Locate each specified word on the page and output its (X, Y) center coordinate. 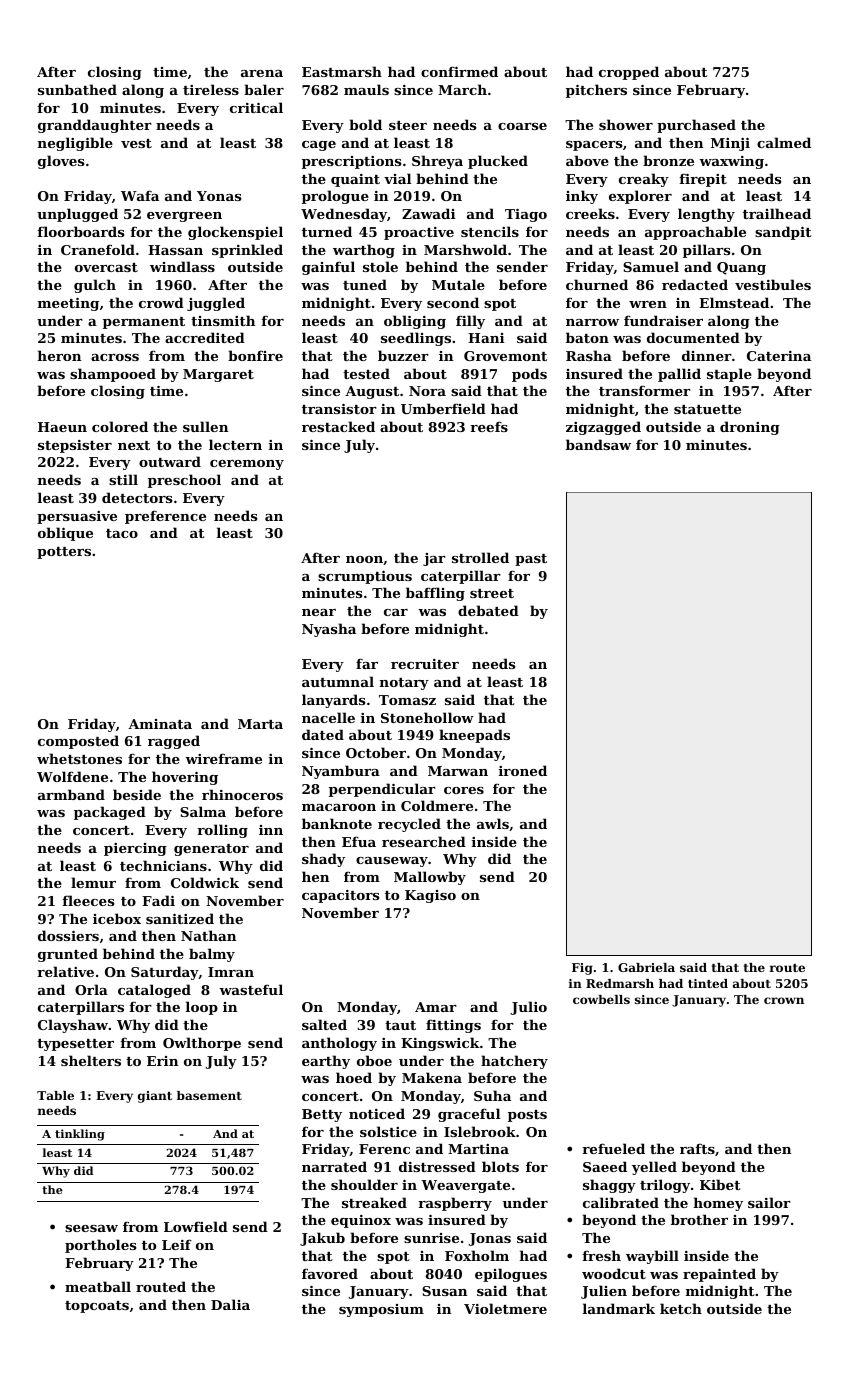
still (123, 479)
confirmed (459, 71)
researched (424, 841)
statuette (707, 409)
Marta (260, 724)
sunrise (431, 1238)
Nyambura (341, 772)
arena (262, 73)
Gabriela (646, 967)
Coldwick (205, 882)
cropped (629, 73)
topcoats (97, 1307)
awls (493, 823)
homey (718, 1204)
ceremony (247, 465)
